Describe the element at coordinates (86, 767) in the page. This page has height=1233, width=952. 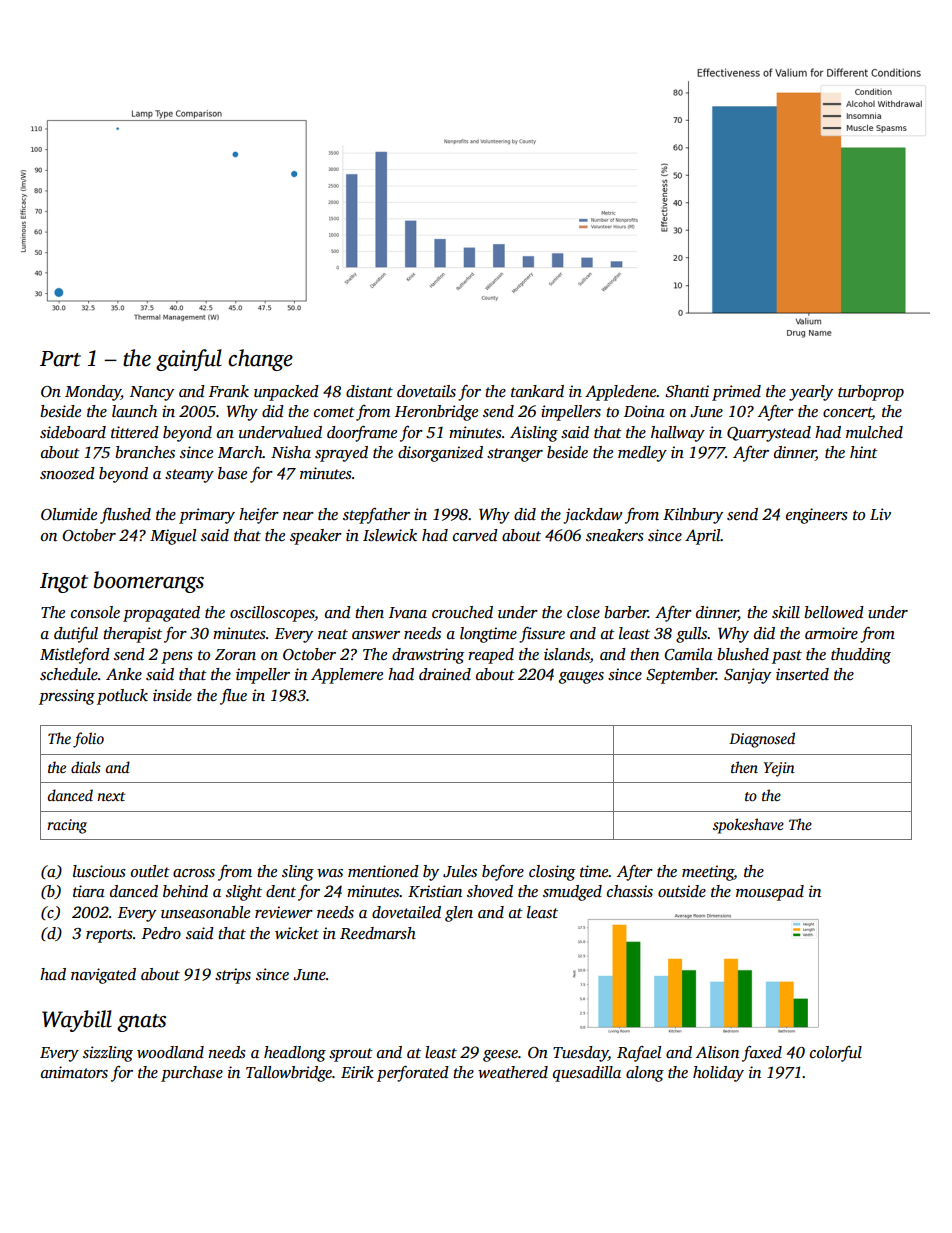
I see `dials` at that location.
